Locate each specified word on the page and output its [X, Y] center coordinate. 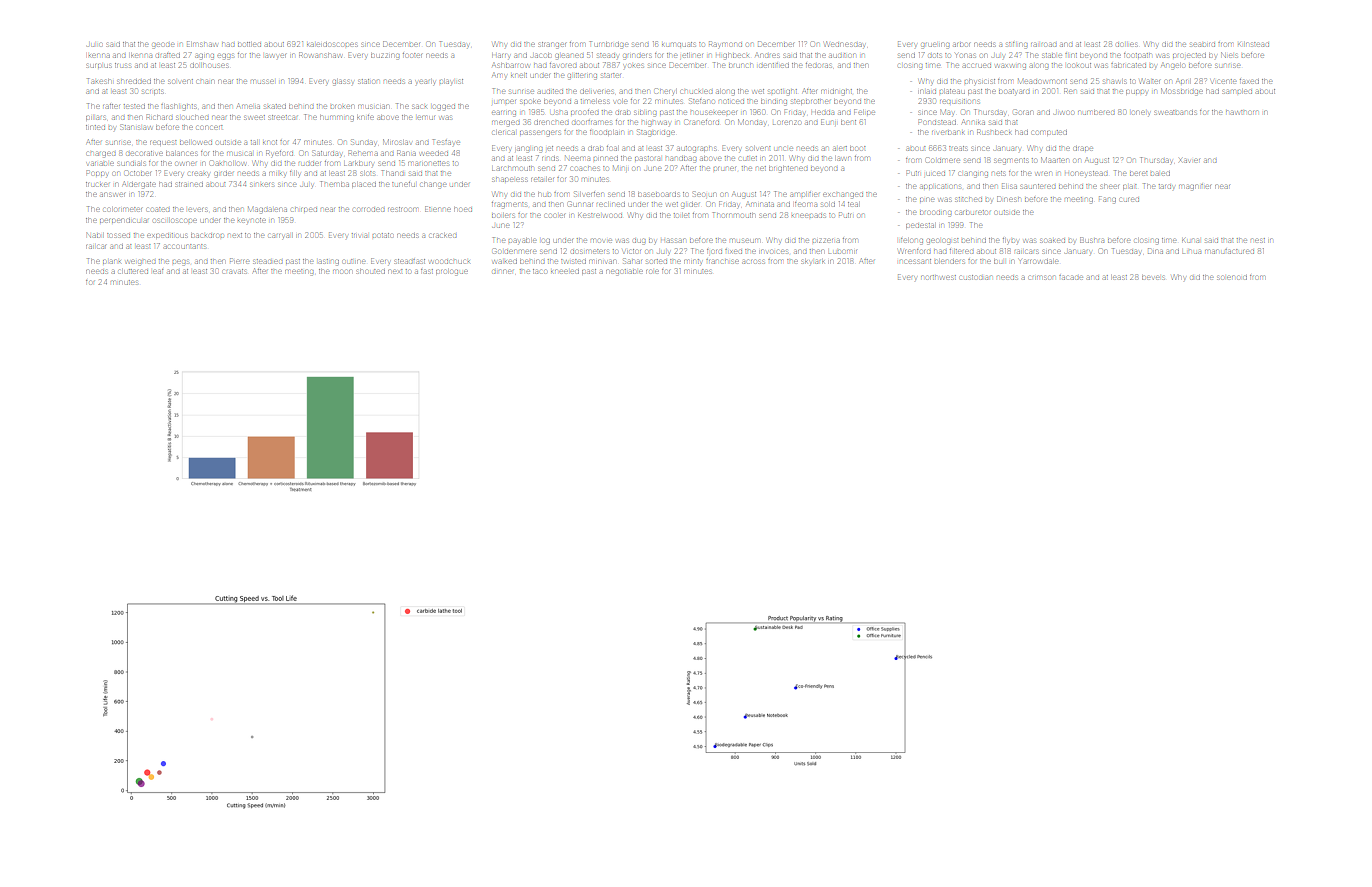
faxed [1249, 81]
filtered [961, 251]
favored [563, 65]
